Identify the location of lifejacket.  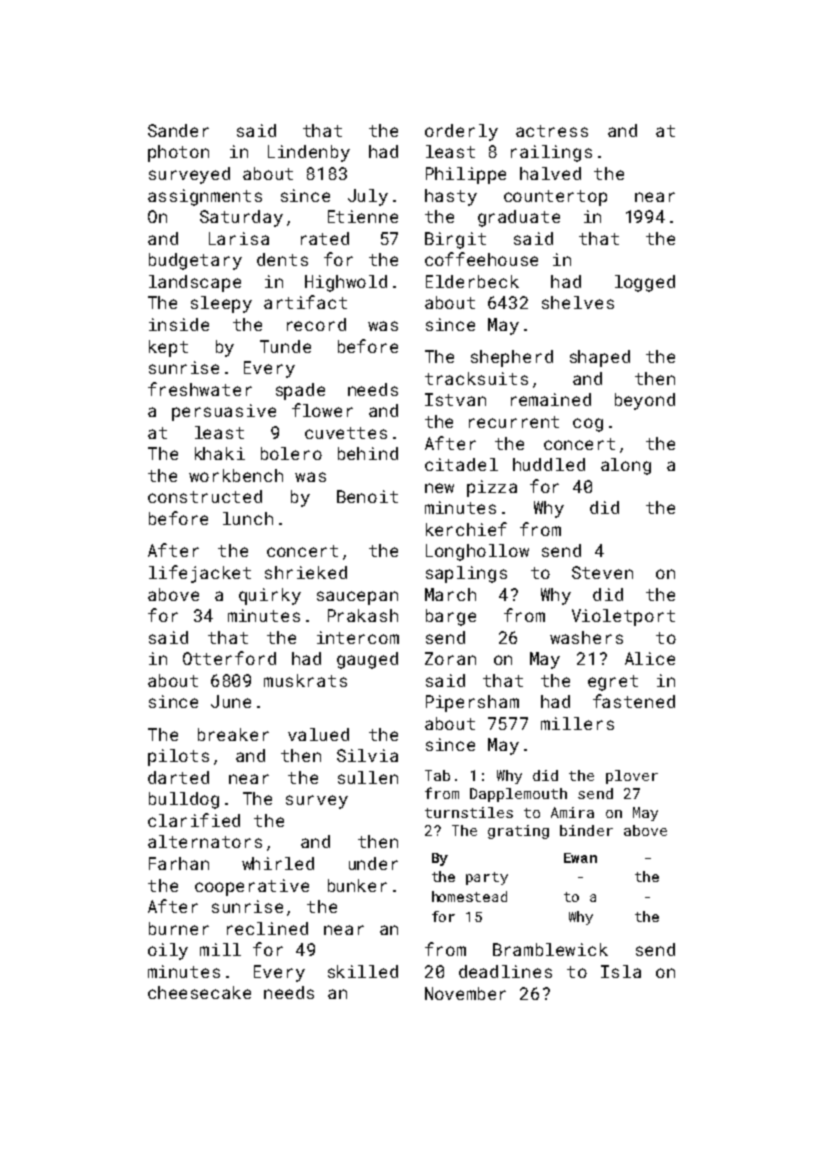
(200, 574).
